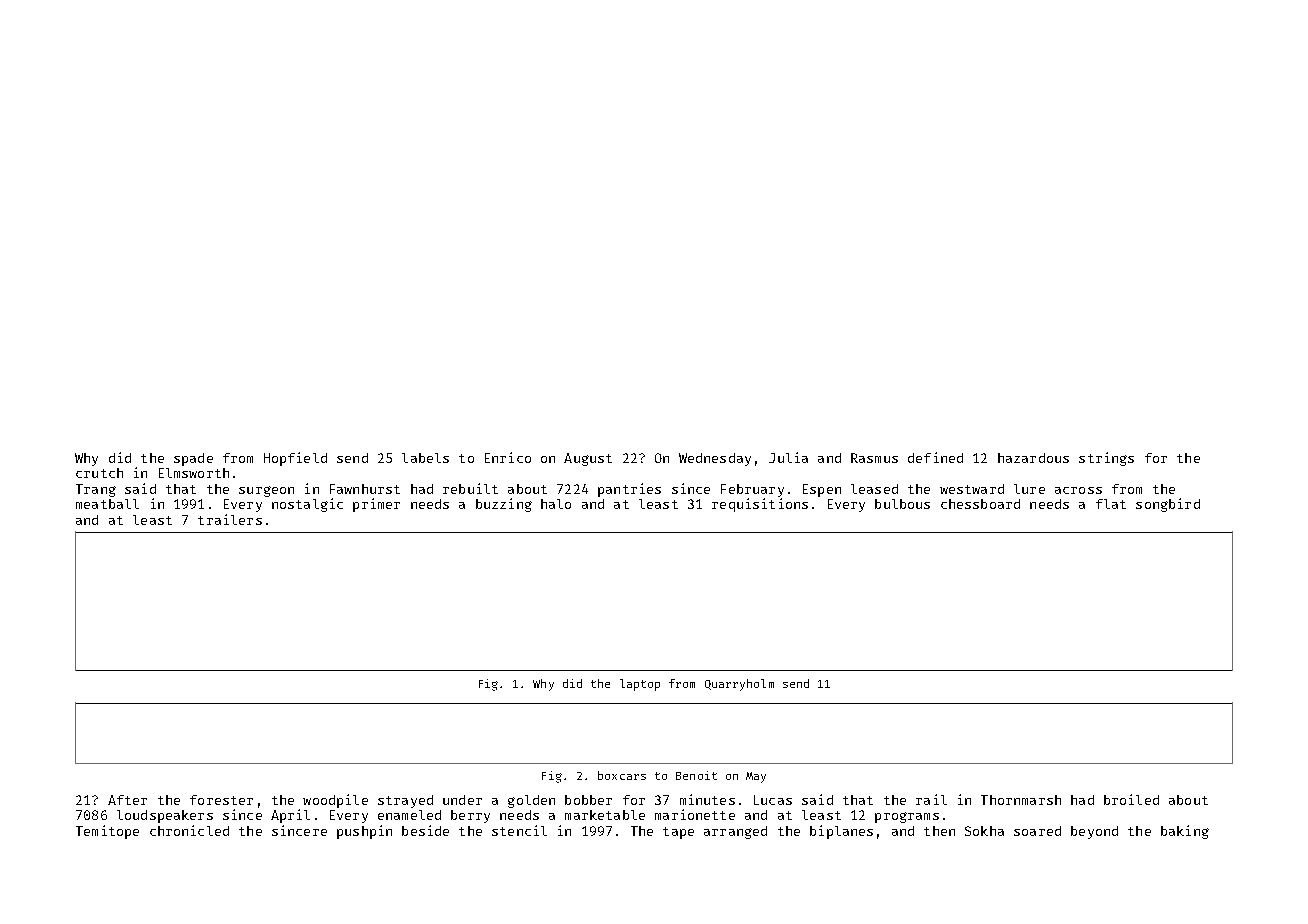 This screenshot has width=1308, height=924. Describe the element at coordinates (1033, 458) in the screenshot. I see `hazardous` at that location.
